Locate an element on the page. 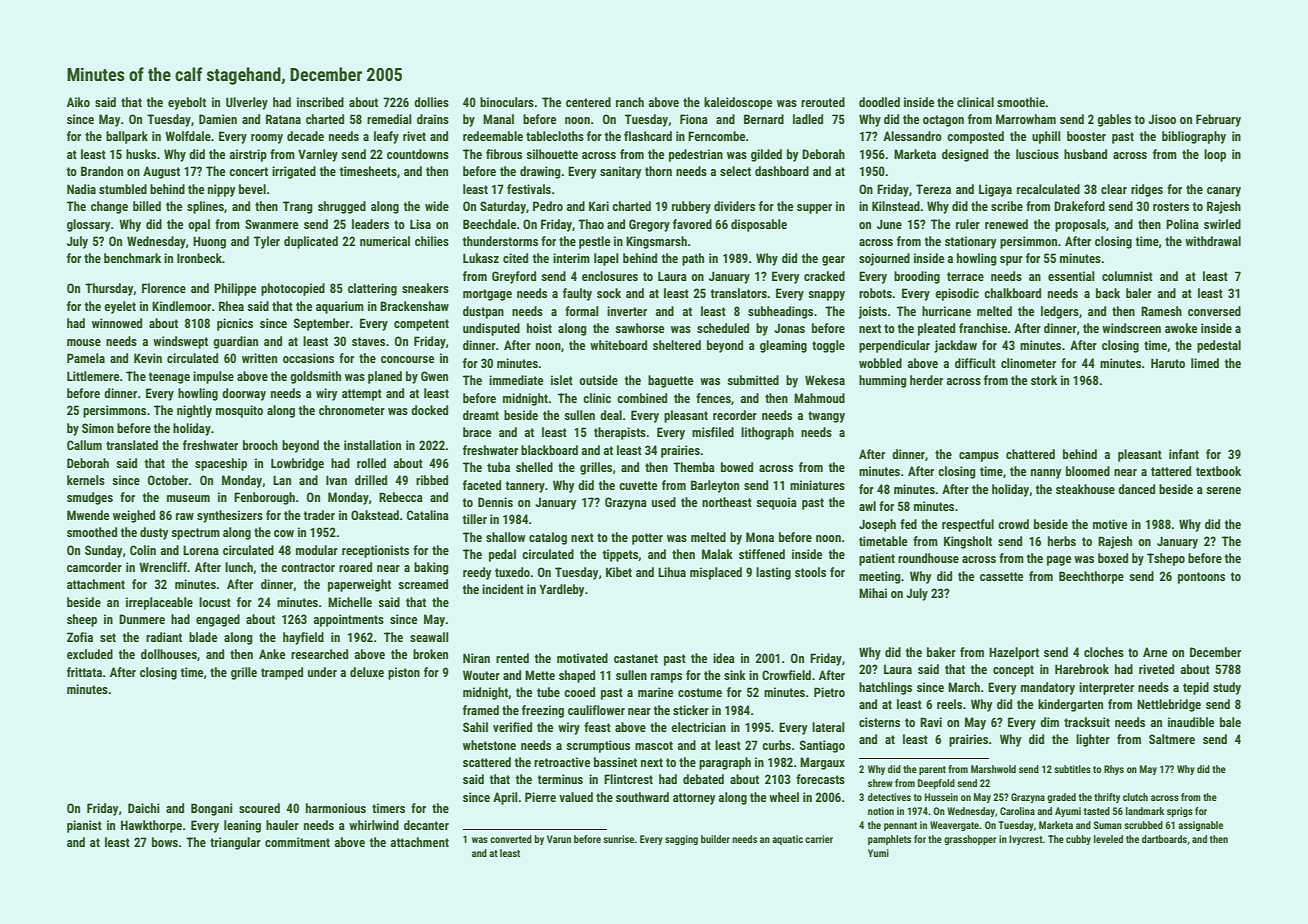 This image has width=1308, height=924. eyebolt is located at coordinates (187, 103).
